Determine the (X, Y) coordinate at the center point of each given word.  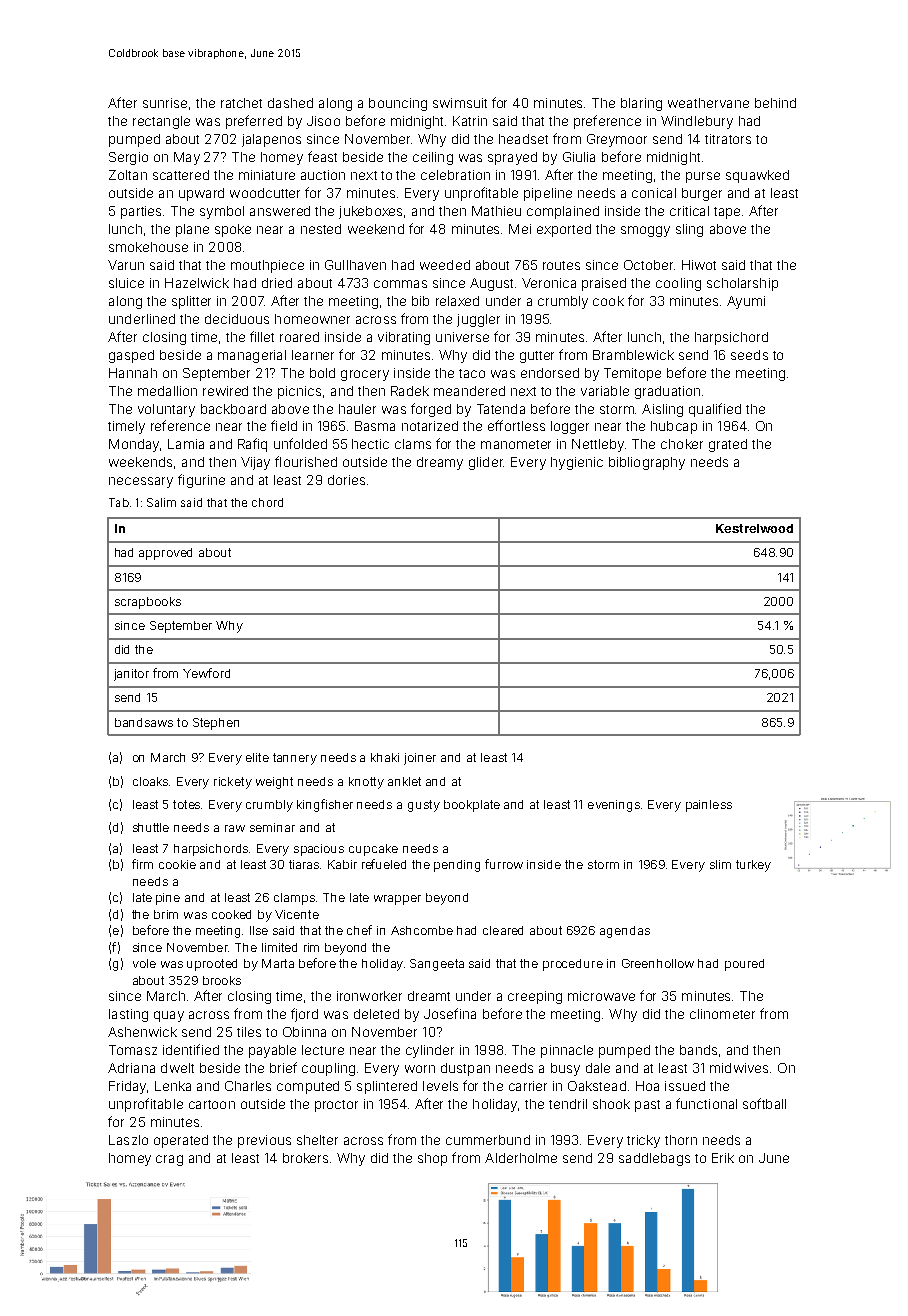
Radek (410, 391)
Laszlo (128, 1140)
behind (775, 103)
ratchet (241, 103)
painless (709, 806)
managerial (252, 356)
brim (166, 914)
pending (457, 866)
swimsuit (460, 103)
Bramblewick (633, 355)
